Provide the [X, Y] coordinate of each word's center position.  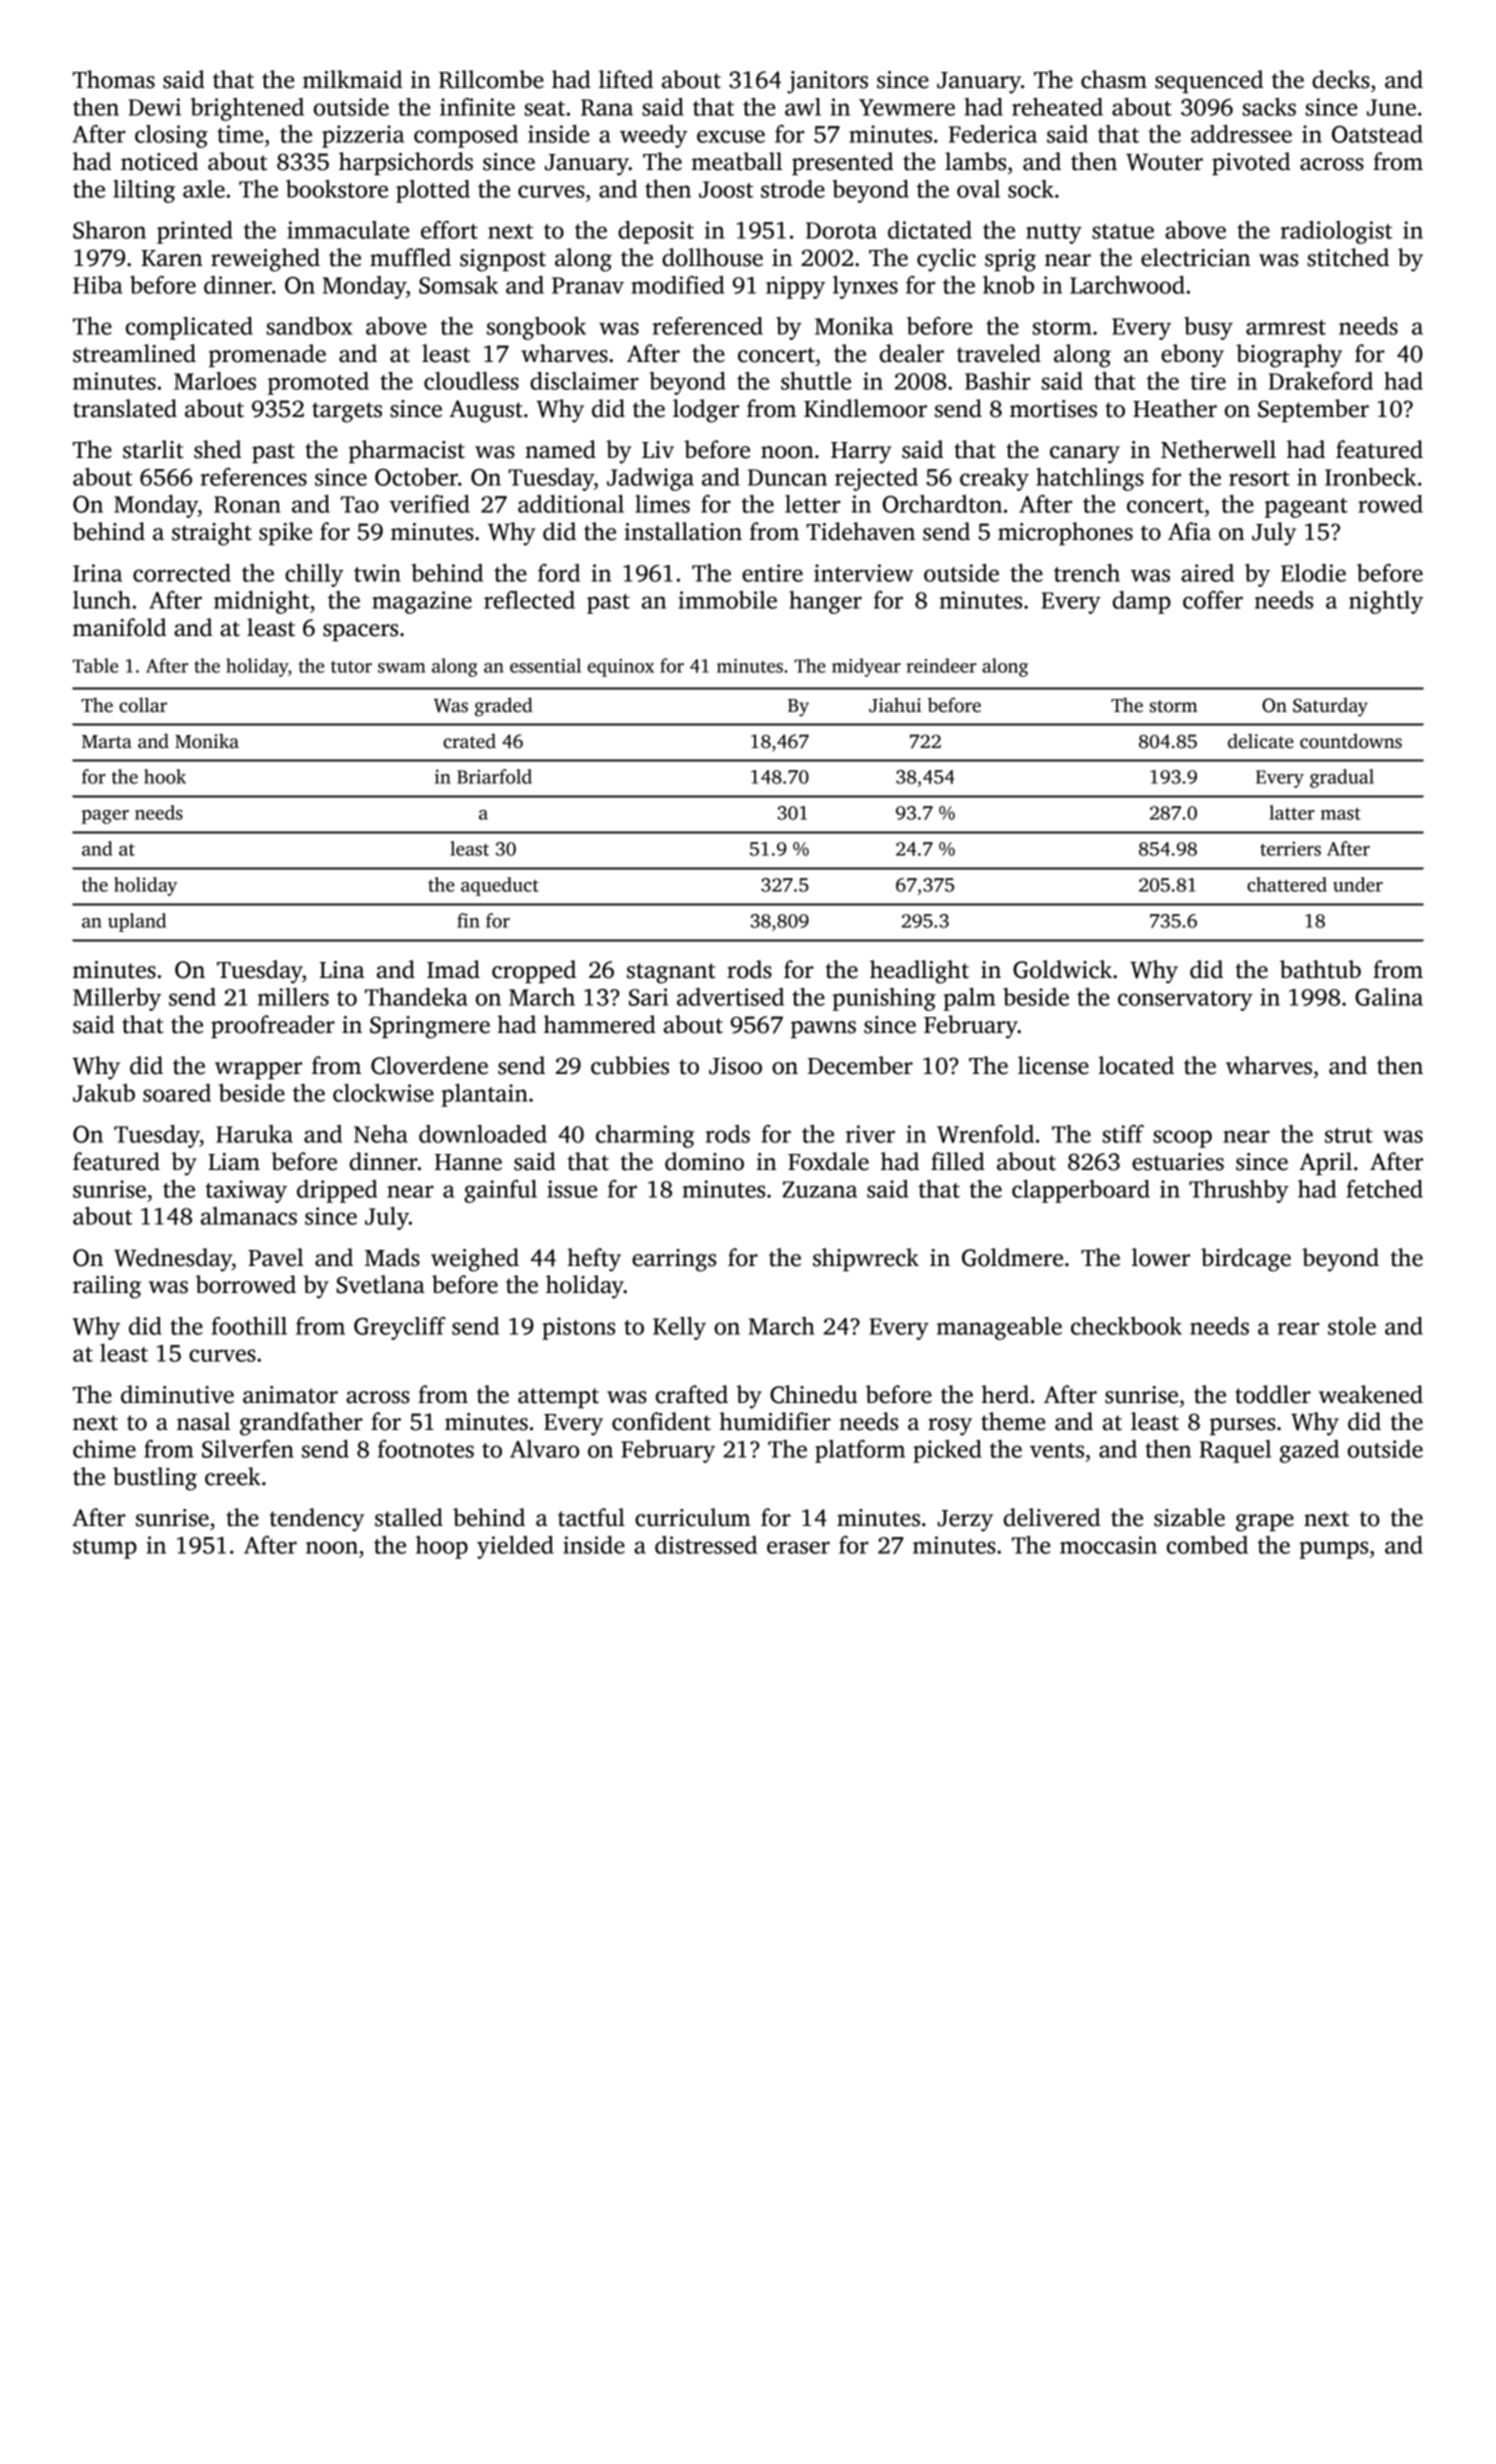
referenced [707, 326]
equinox [621, 668]
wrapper [258, 1070]
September [1313, 410]
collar [143, 705]
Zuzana [819, 1189]
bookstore [337, 189]
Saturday [1330, 707]
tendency [317, 1520]
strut [1349, 1135]
